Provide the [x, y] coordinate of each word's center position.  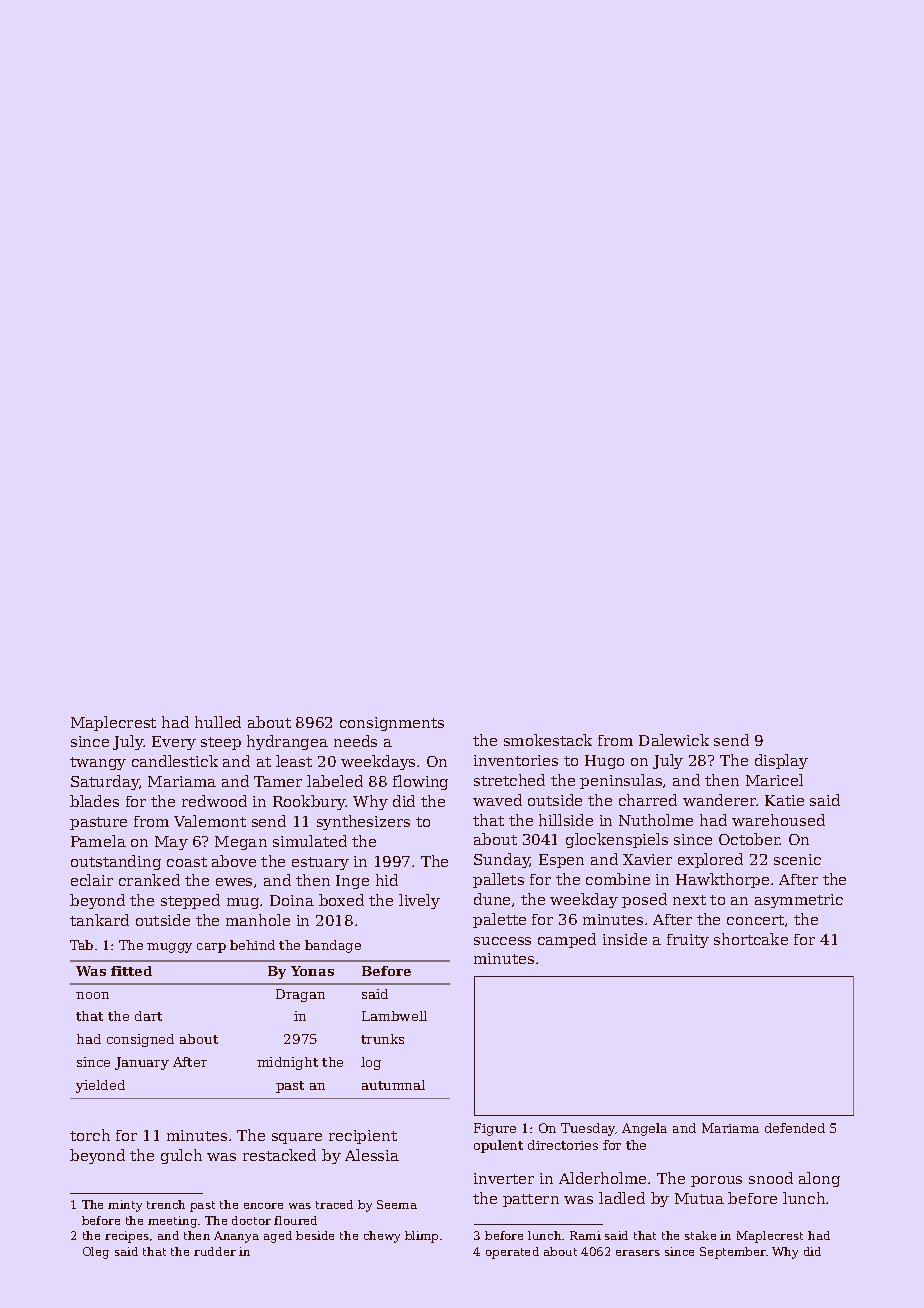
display [781, 761]
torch [90, 1135]
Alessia [372, 1155]
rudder [215, 1251]
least [294, 761]
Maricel [774, 780]
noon [92, 995]
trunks [382, 1039]
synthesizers [363, 822]
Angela [644, 1129]
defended [795, 1128]
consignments [392, 724]
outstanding [116, 862]
